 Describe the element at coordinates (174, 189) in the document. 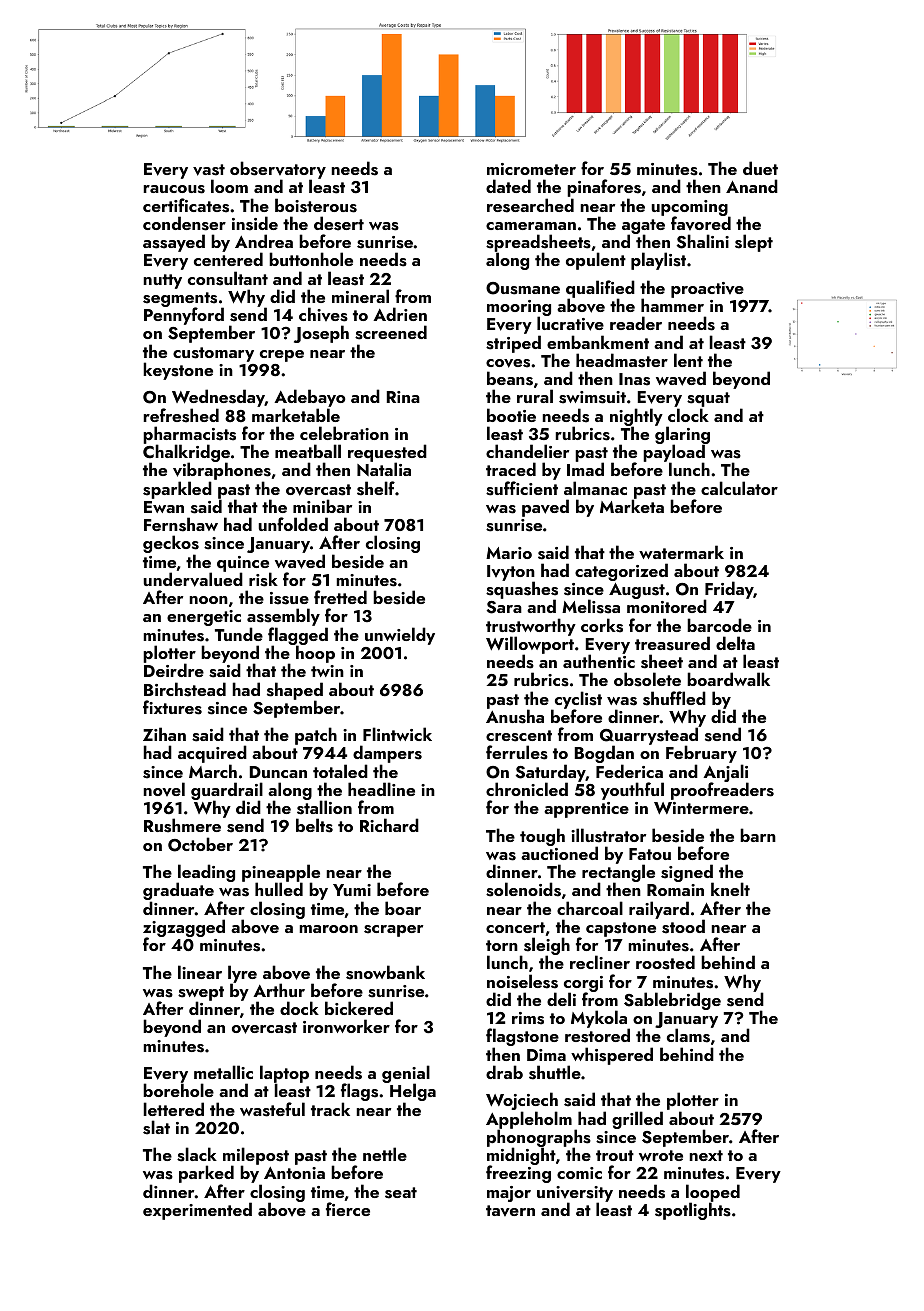

I see `raucous` at that location.
